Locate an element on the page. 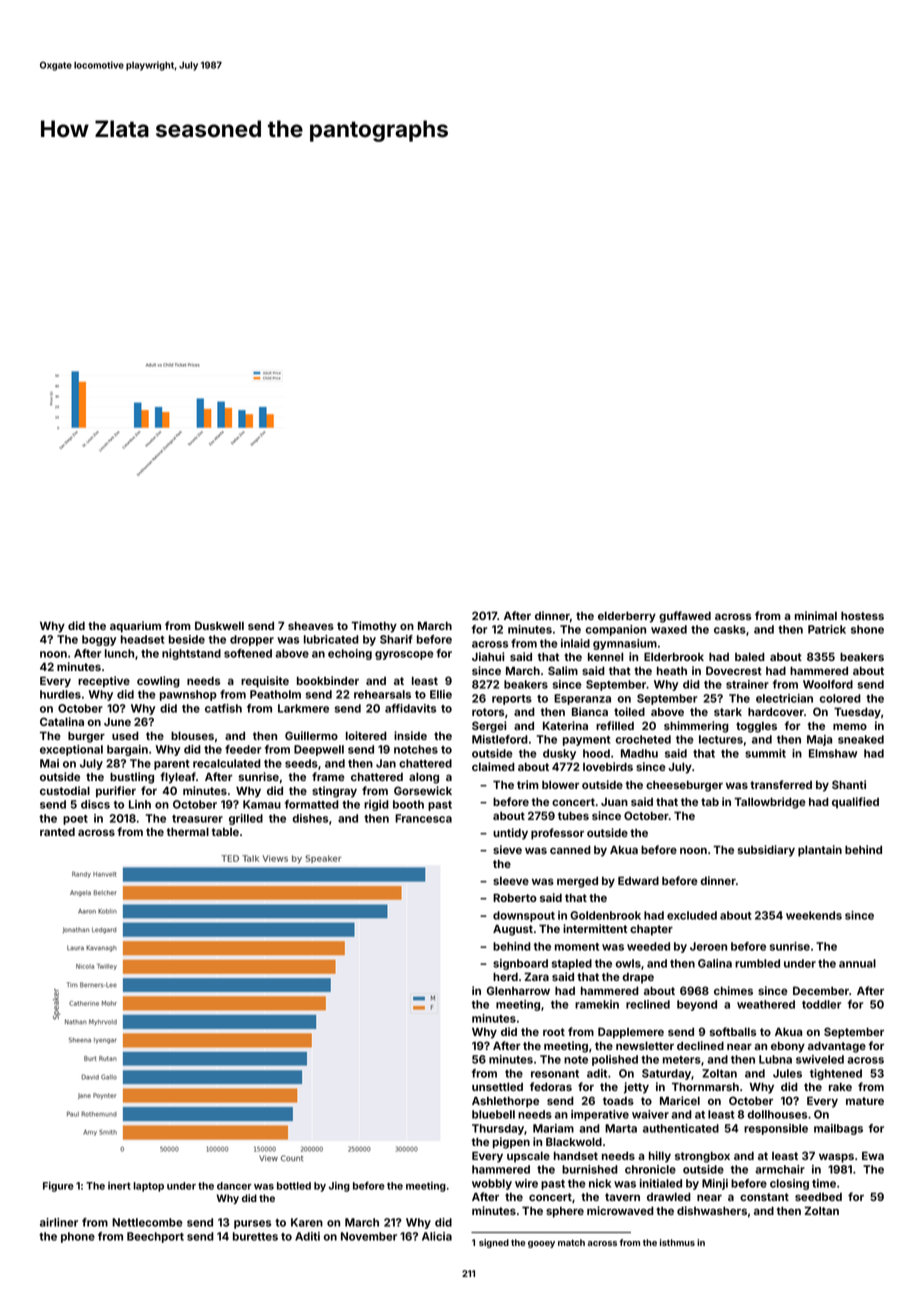 The height and width of the image is (1308, 924). guffawed is located at coordinates (685, 617).
